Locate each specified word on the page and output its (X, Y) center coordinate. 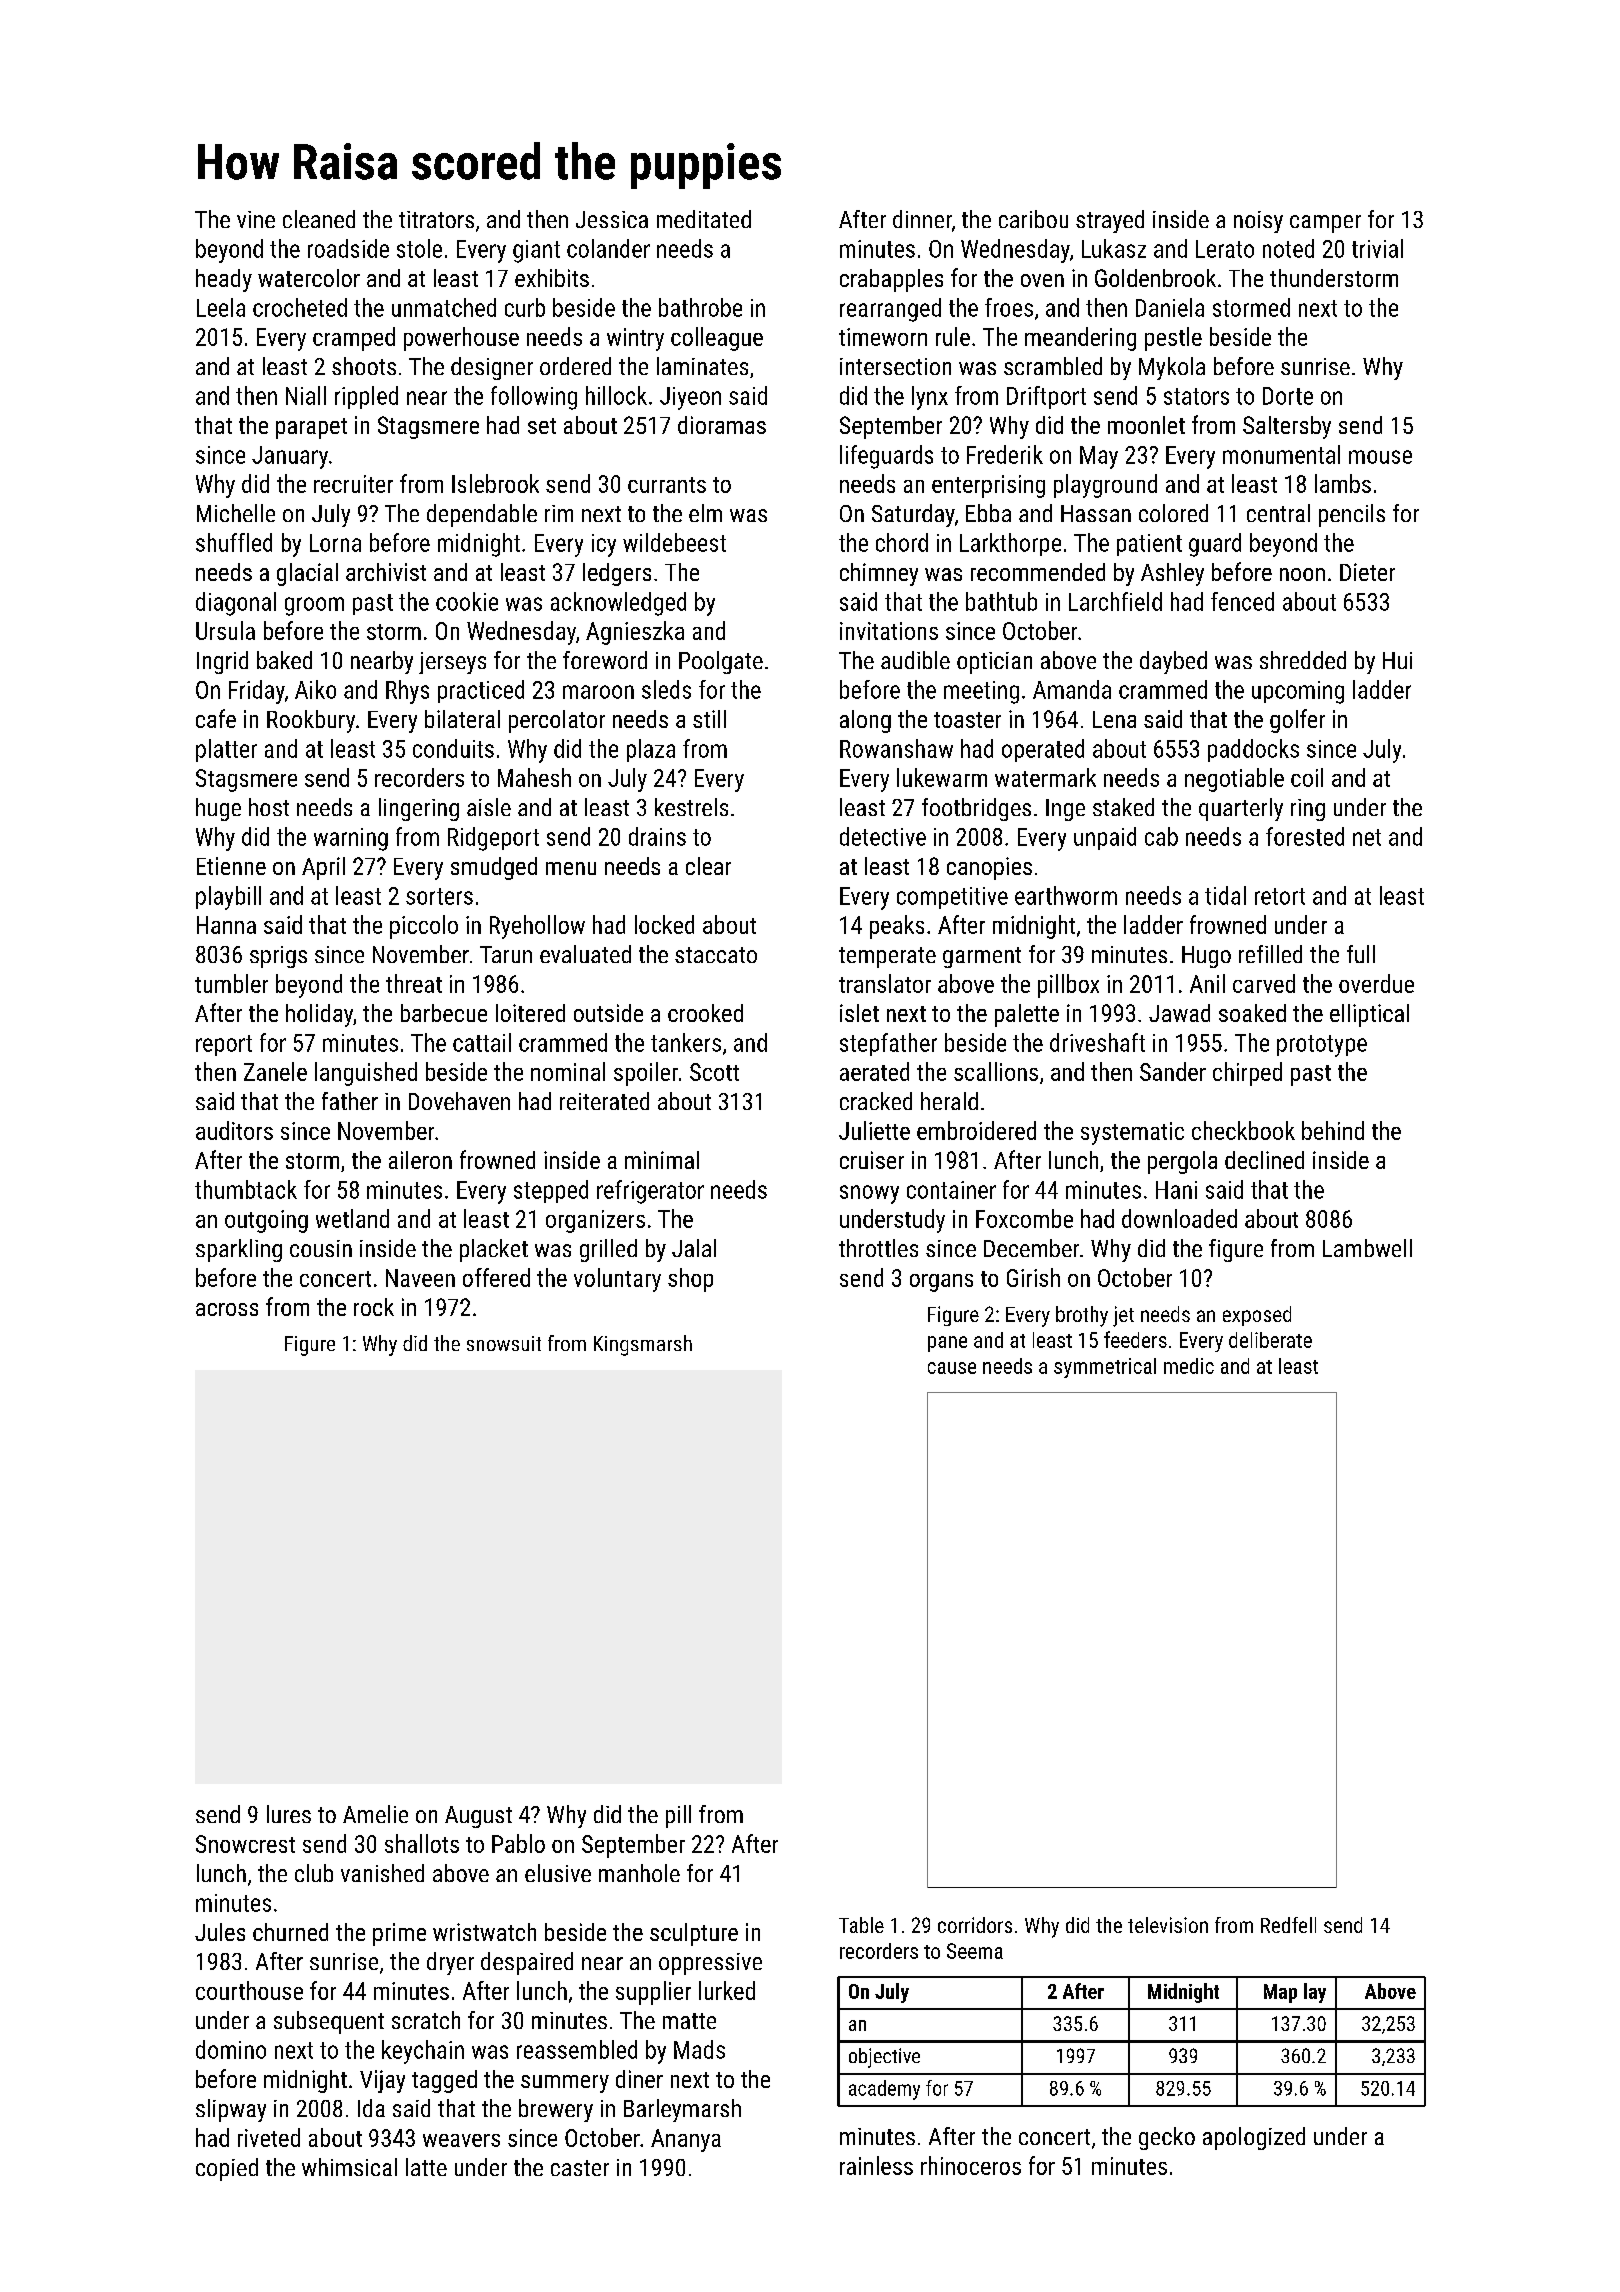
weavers (461, 2140)
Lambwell (1367, 1248)
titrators (436, 219)
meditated (704, 219)
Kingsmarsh (643, 1345)
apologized (1254, 2138)
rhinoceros (971, 2165)
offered (496, 1277)
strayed (1110, 221)
